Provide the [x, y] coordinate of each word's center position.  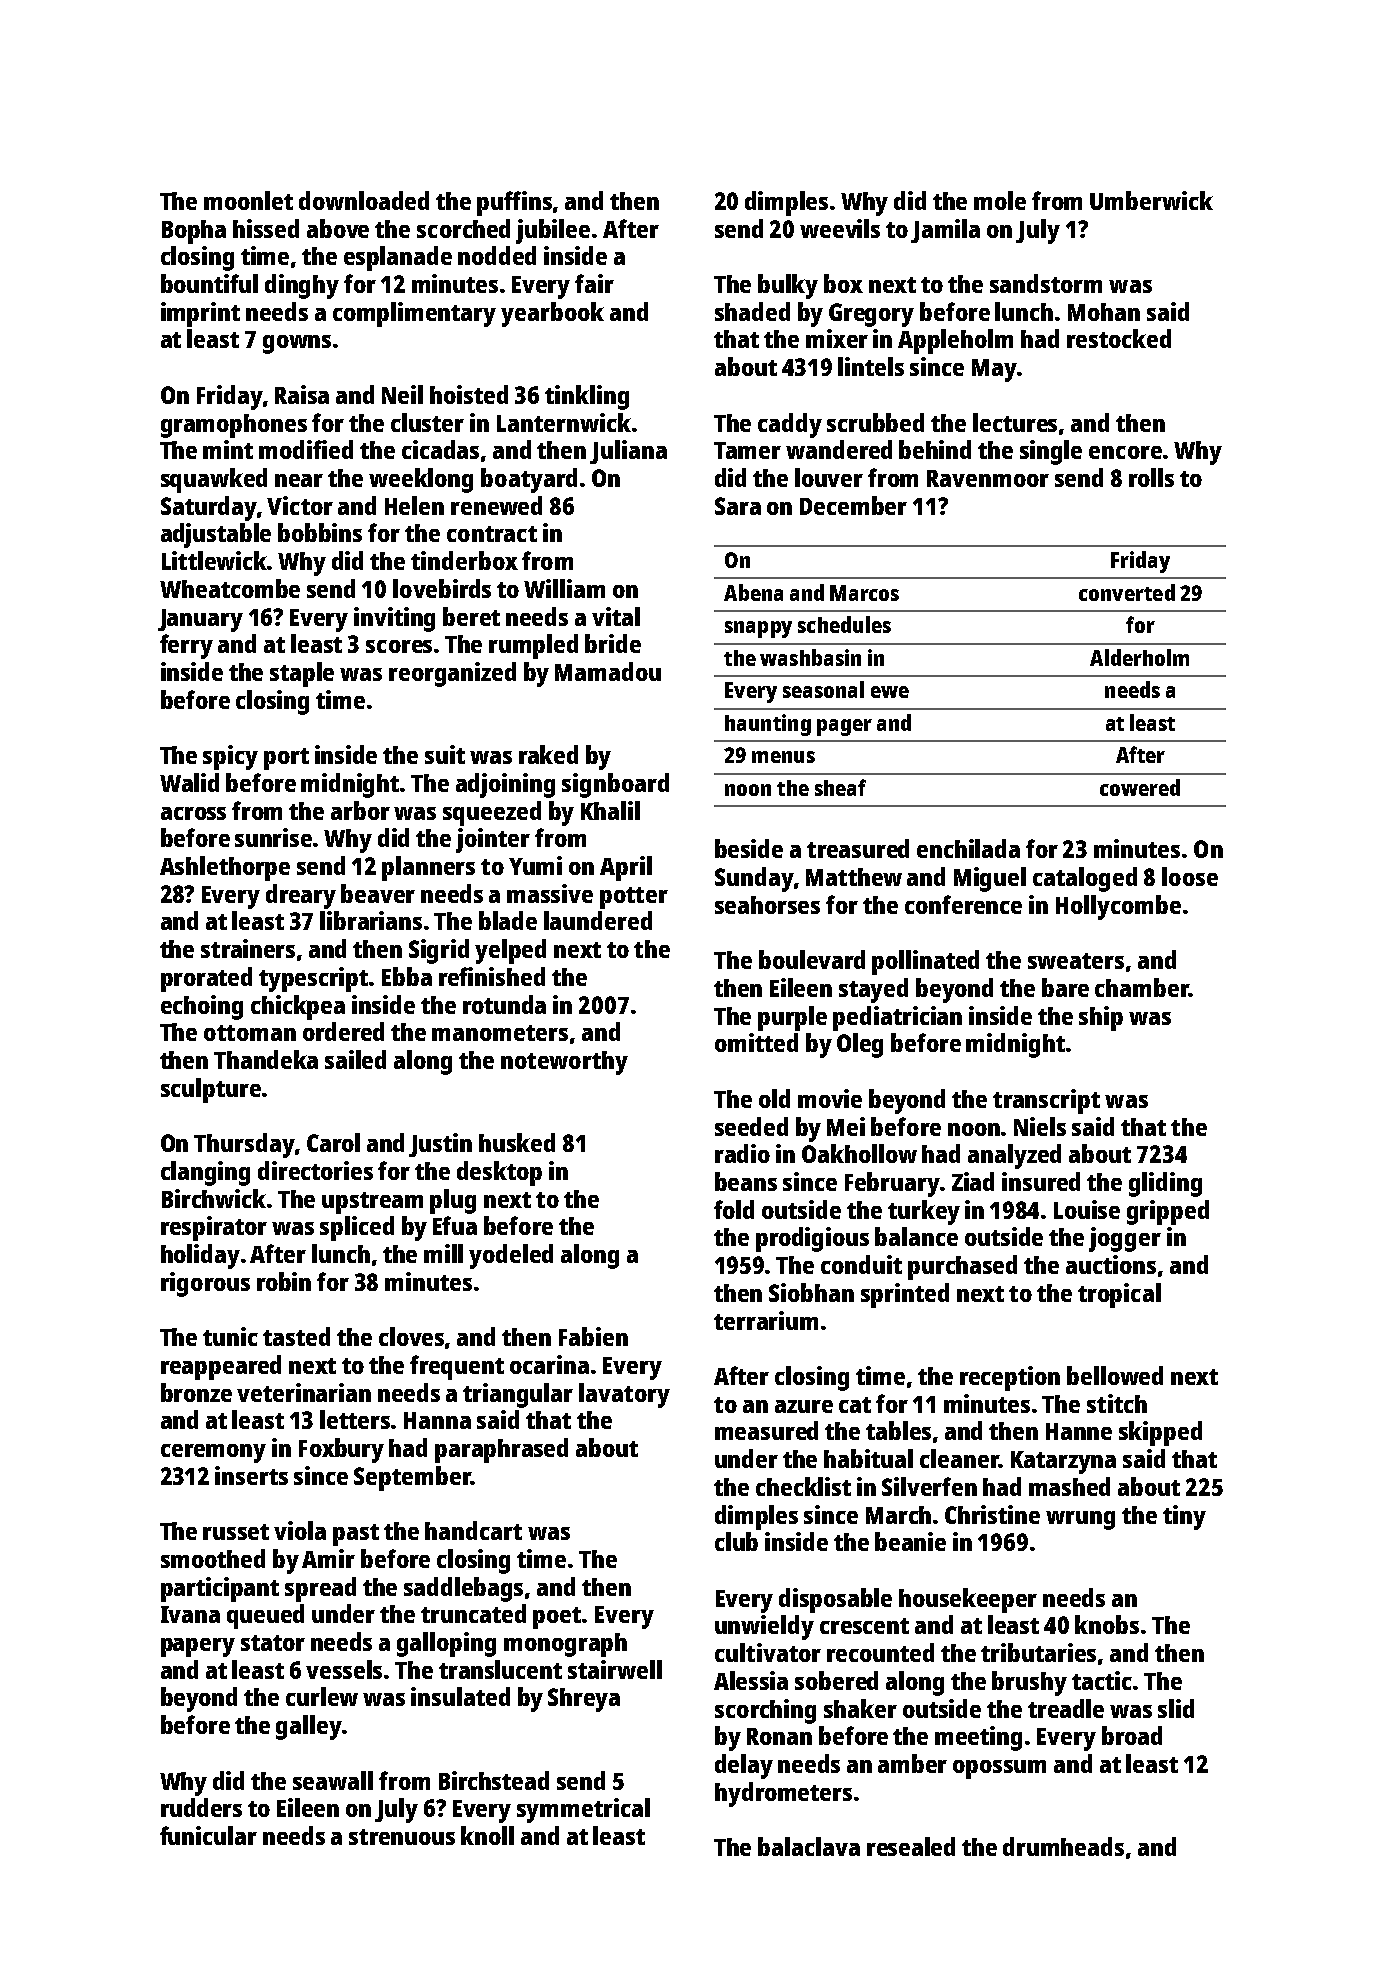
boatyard [529, 480]
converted [1127, 592]
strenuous [402, 1837]
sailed [355, 1059]
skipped [1160, 1433]
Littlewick [215, 560]
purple [792, 1018]
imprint [200, 314]
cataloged [1085, 879]
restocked [1119, 338]
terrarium [766, 1320]
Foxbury [341, 1450]
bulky [788, 286]
